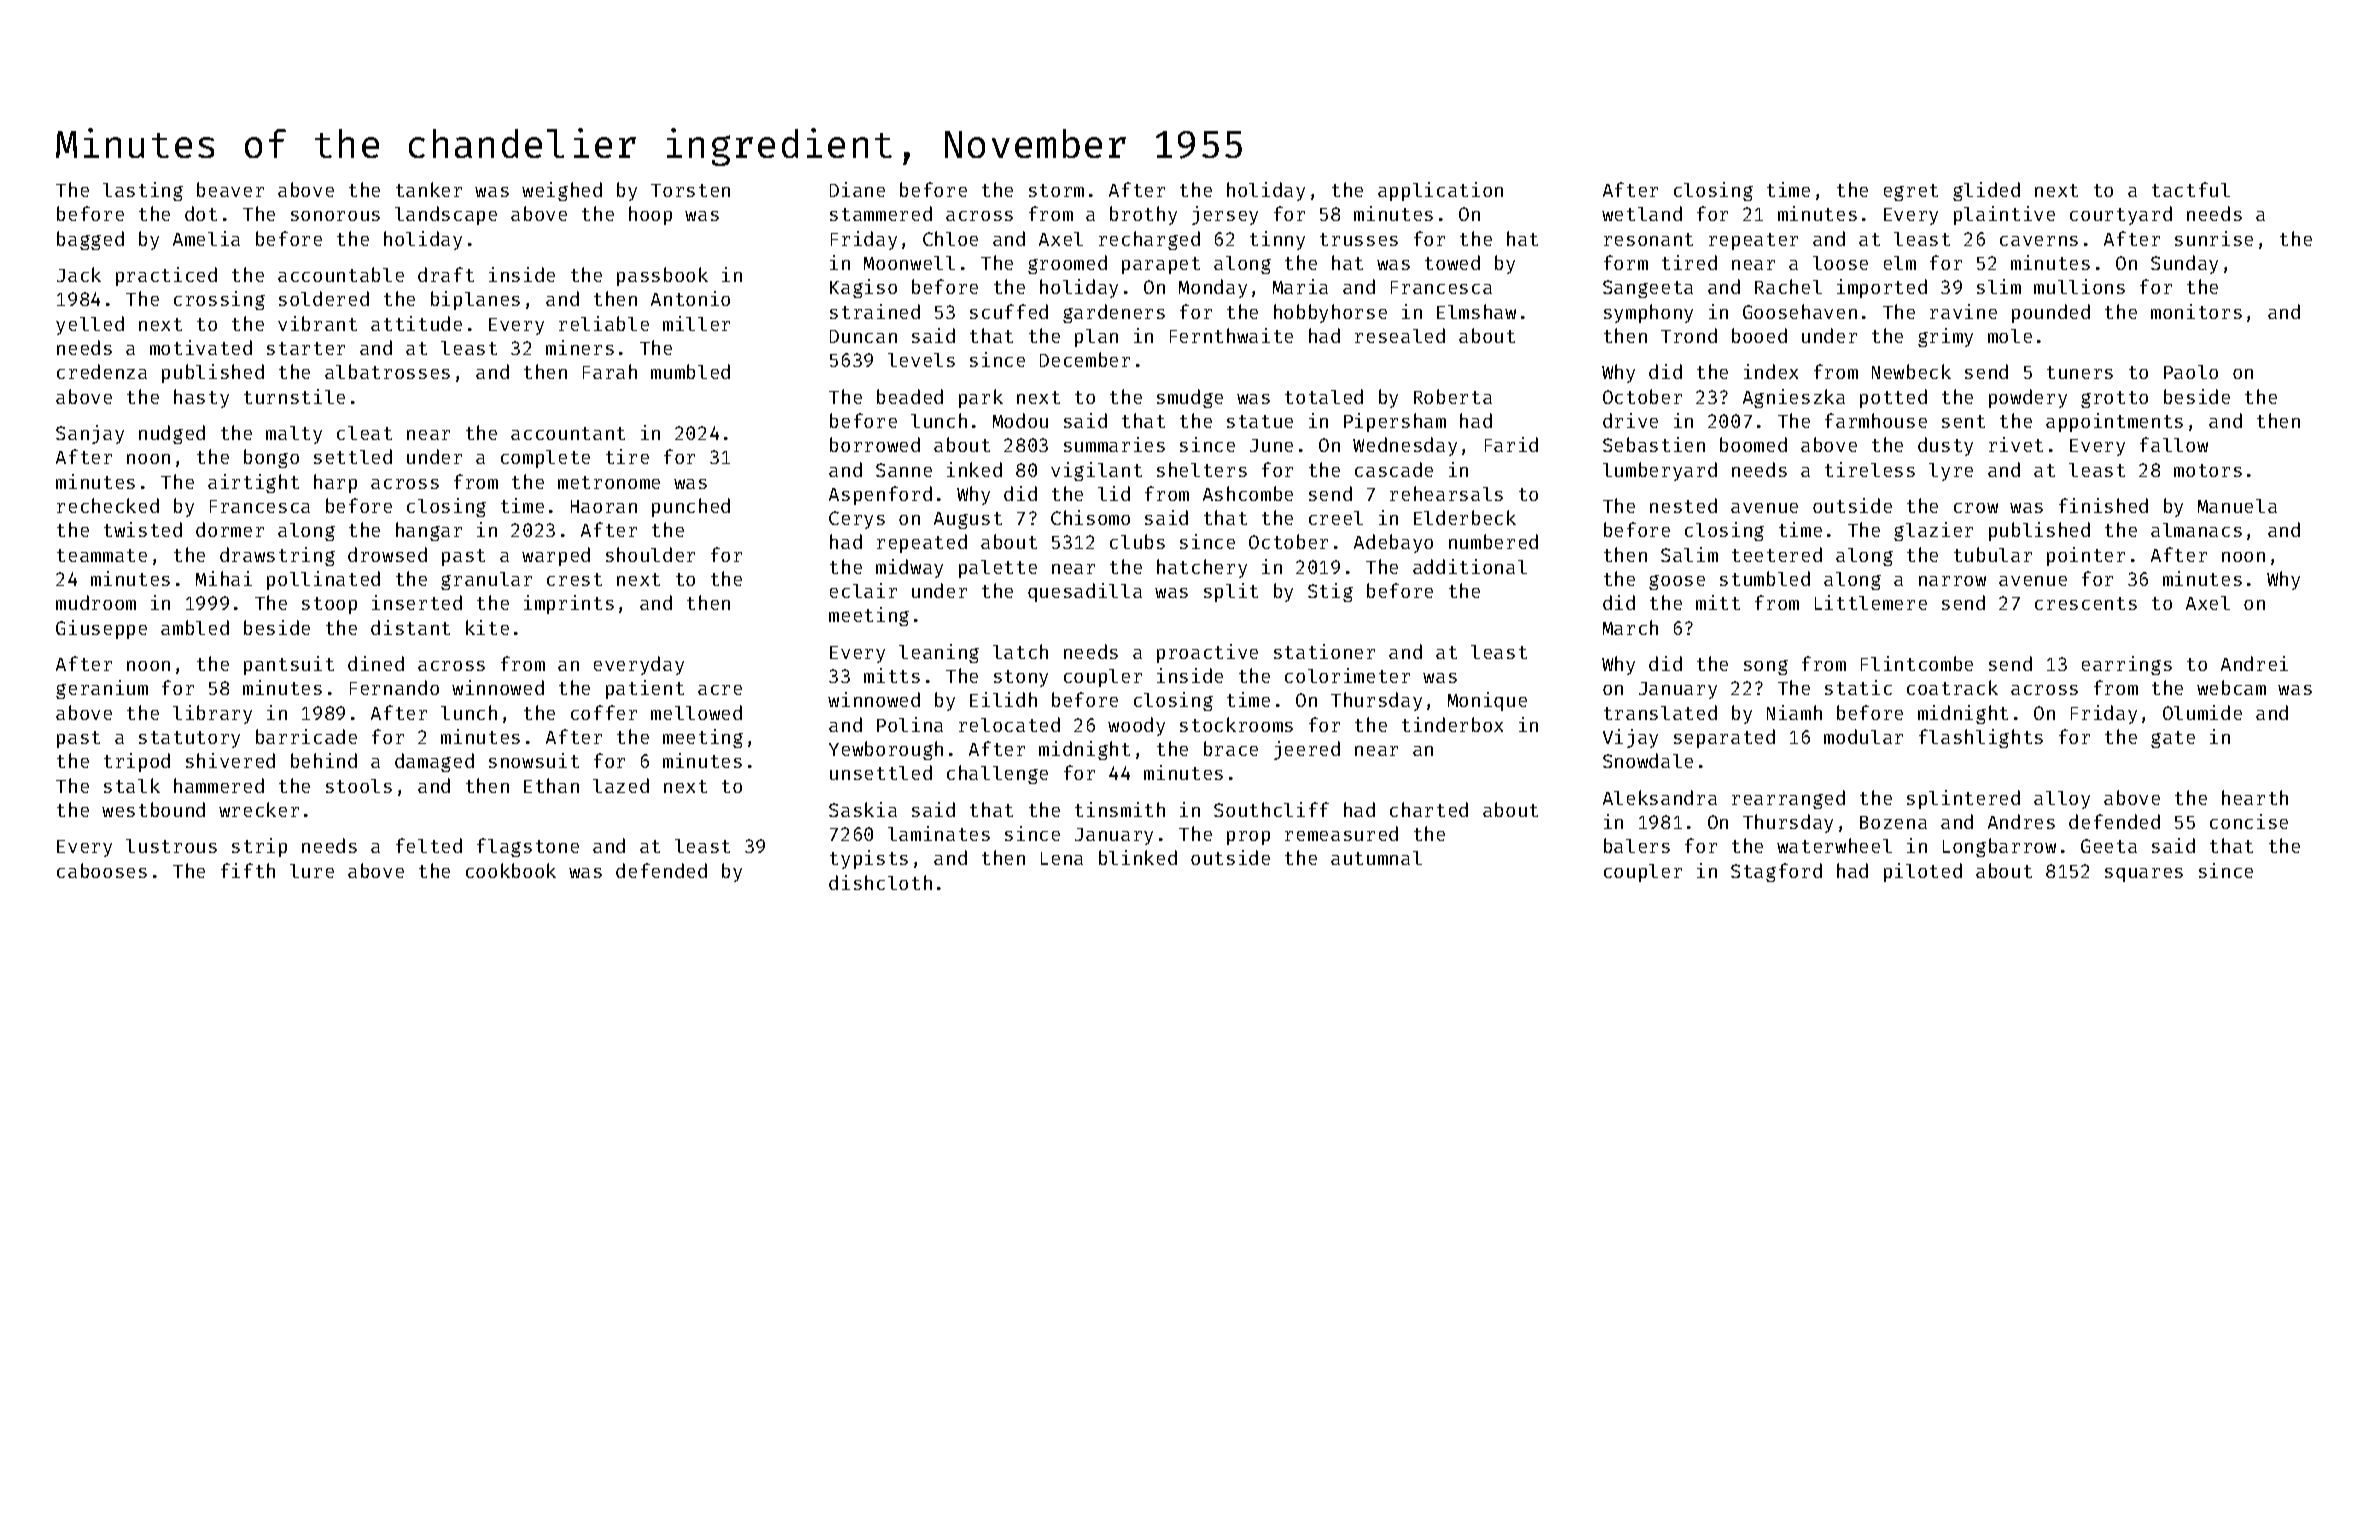  I want to click on Giuseppe, so click(101, 629).
